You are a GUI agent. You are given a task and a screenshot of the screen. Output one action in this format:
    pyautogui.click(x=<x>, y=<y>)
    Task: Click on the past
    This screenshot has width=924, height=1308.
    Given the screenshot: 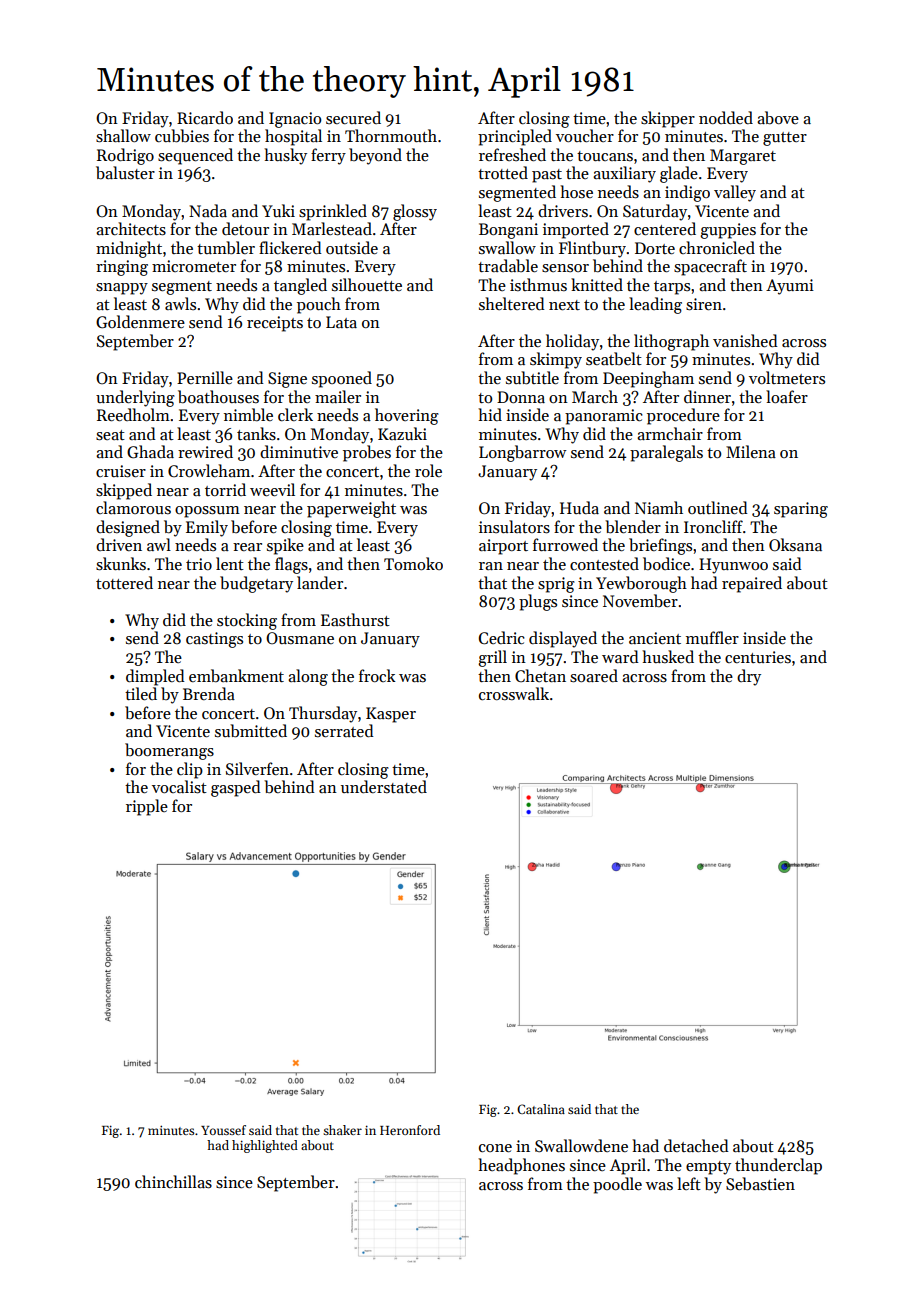 What is the action you would take?
    pyautogui.click(x=547, y=176)
